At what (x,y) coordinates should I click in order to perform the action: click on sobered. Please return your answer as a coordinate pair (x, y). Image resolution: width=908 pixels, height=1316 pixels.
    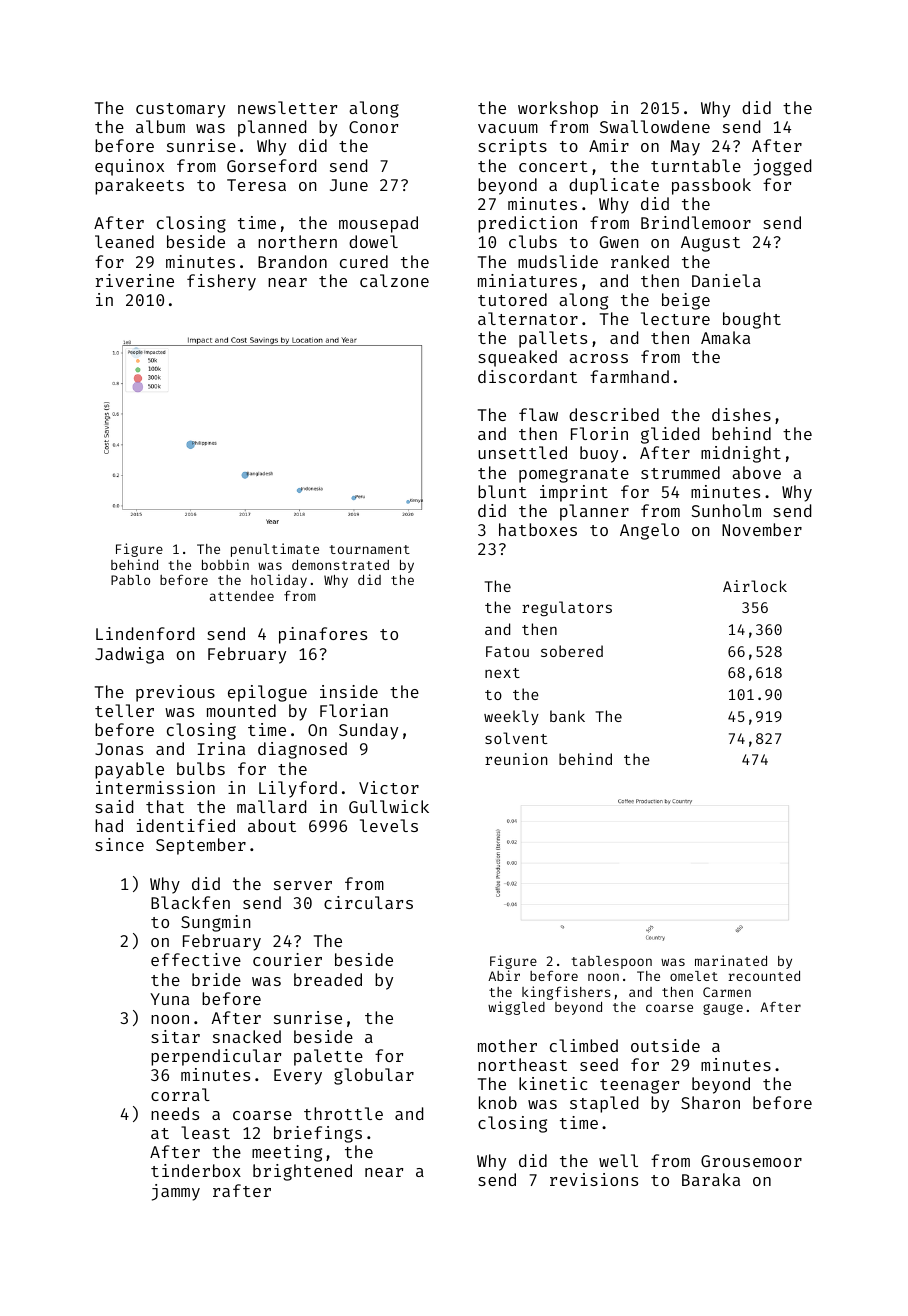
    Looking at the image, I should click on (572, 651).
